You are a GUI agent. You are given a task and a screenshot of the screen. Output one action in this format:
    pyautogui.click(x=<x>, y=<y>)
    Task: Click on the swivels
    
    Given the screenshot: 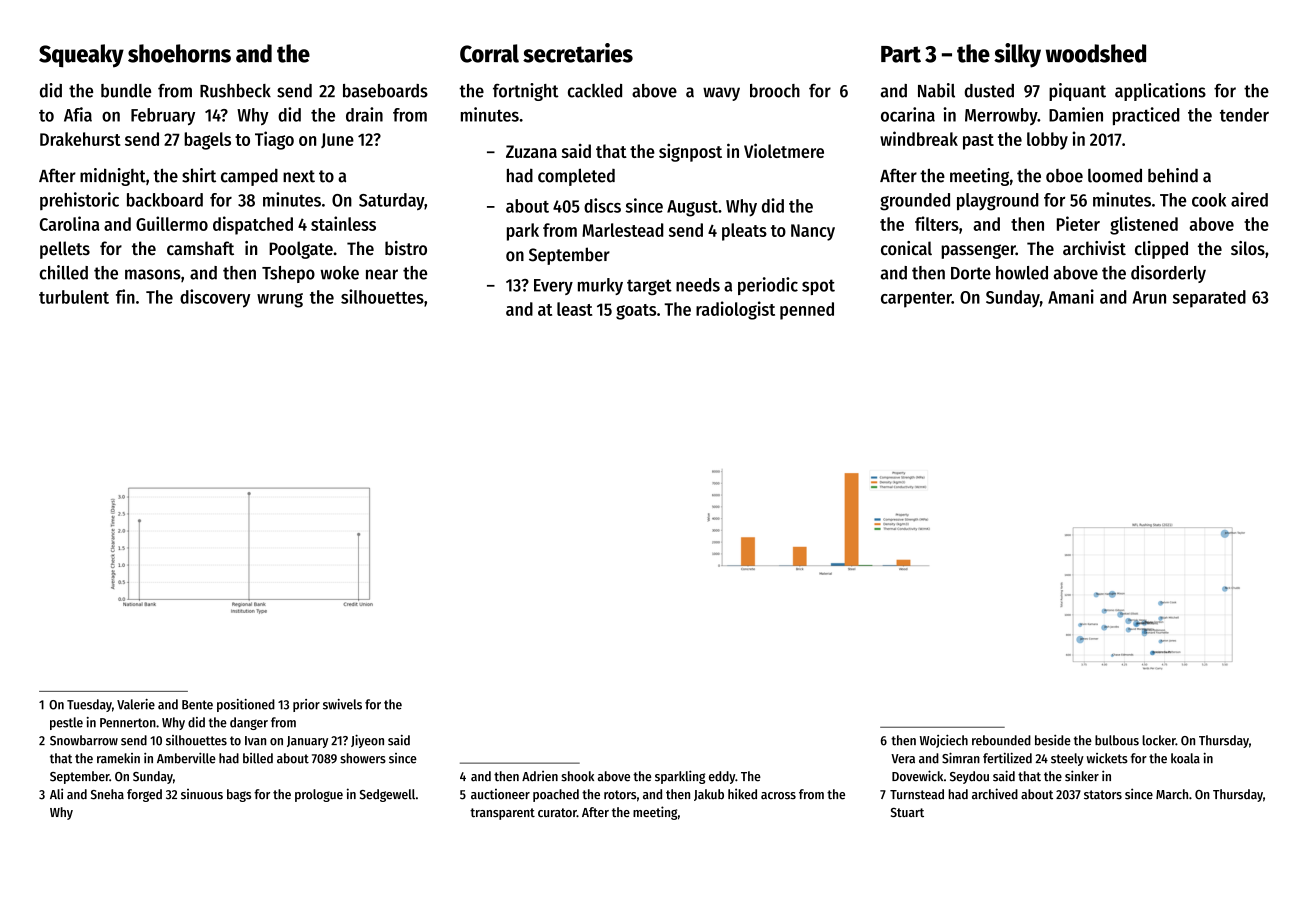 What is the action you would take?
    pyautogui.click(x=342, y=704)
